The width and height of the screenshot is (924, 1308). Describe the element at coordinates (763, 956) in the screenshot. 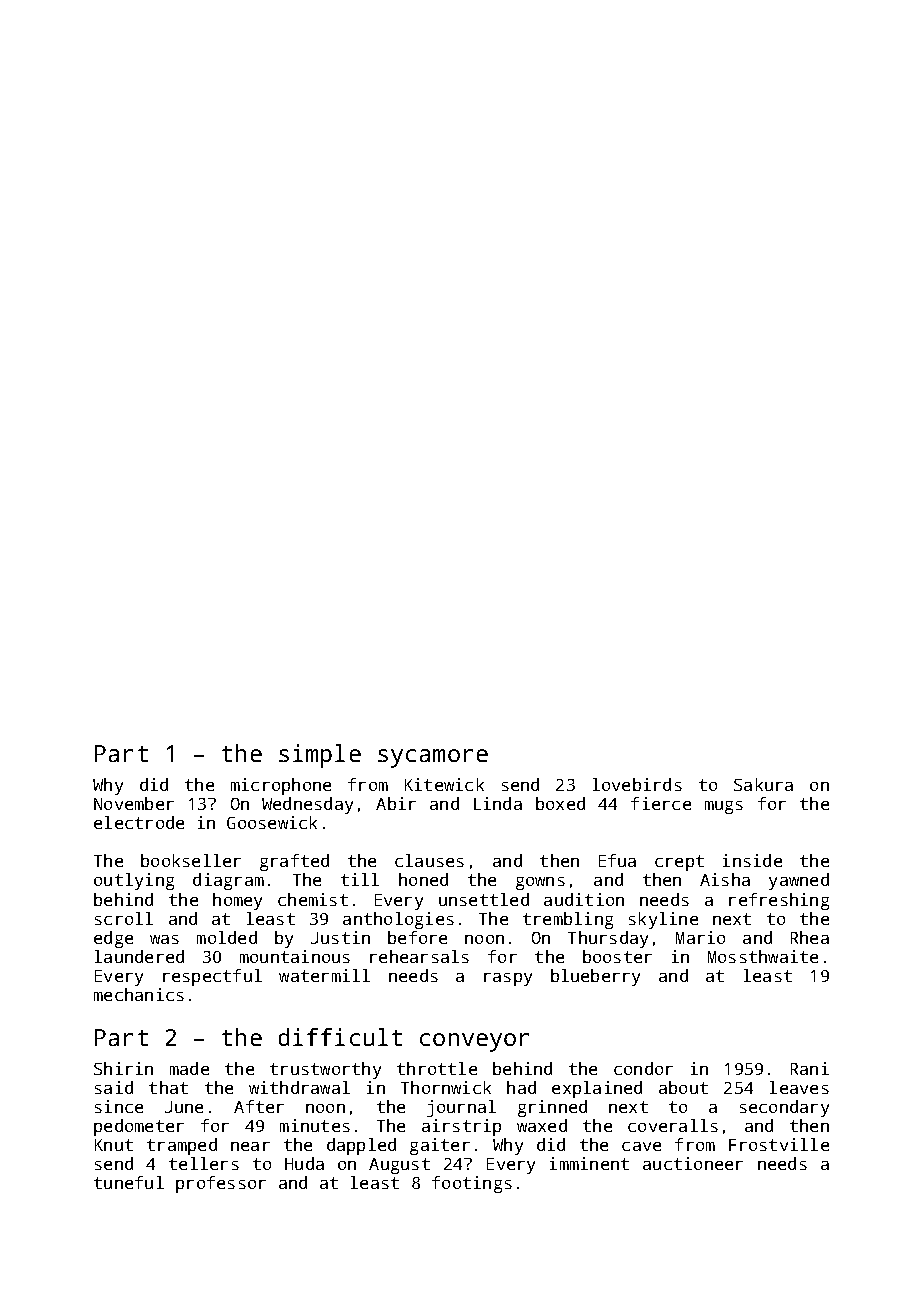

I see `Mossthwaite` at that location.
